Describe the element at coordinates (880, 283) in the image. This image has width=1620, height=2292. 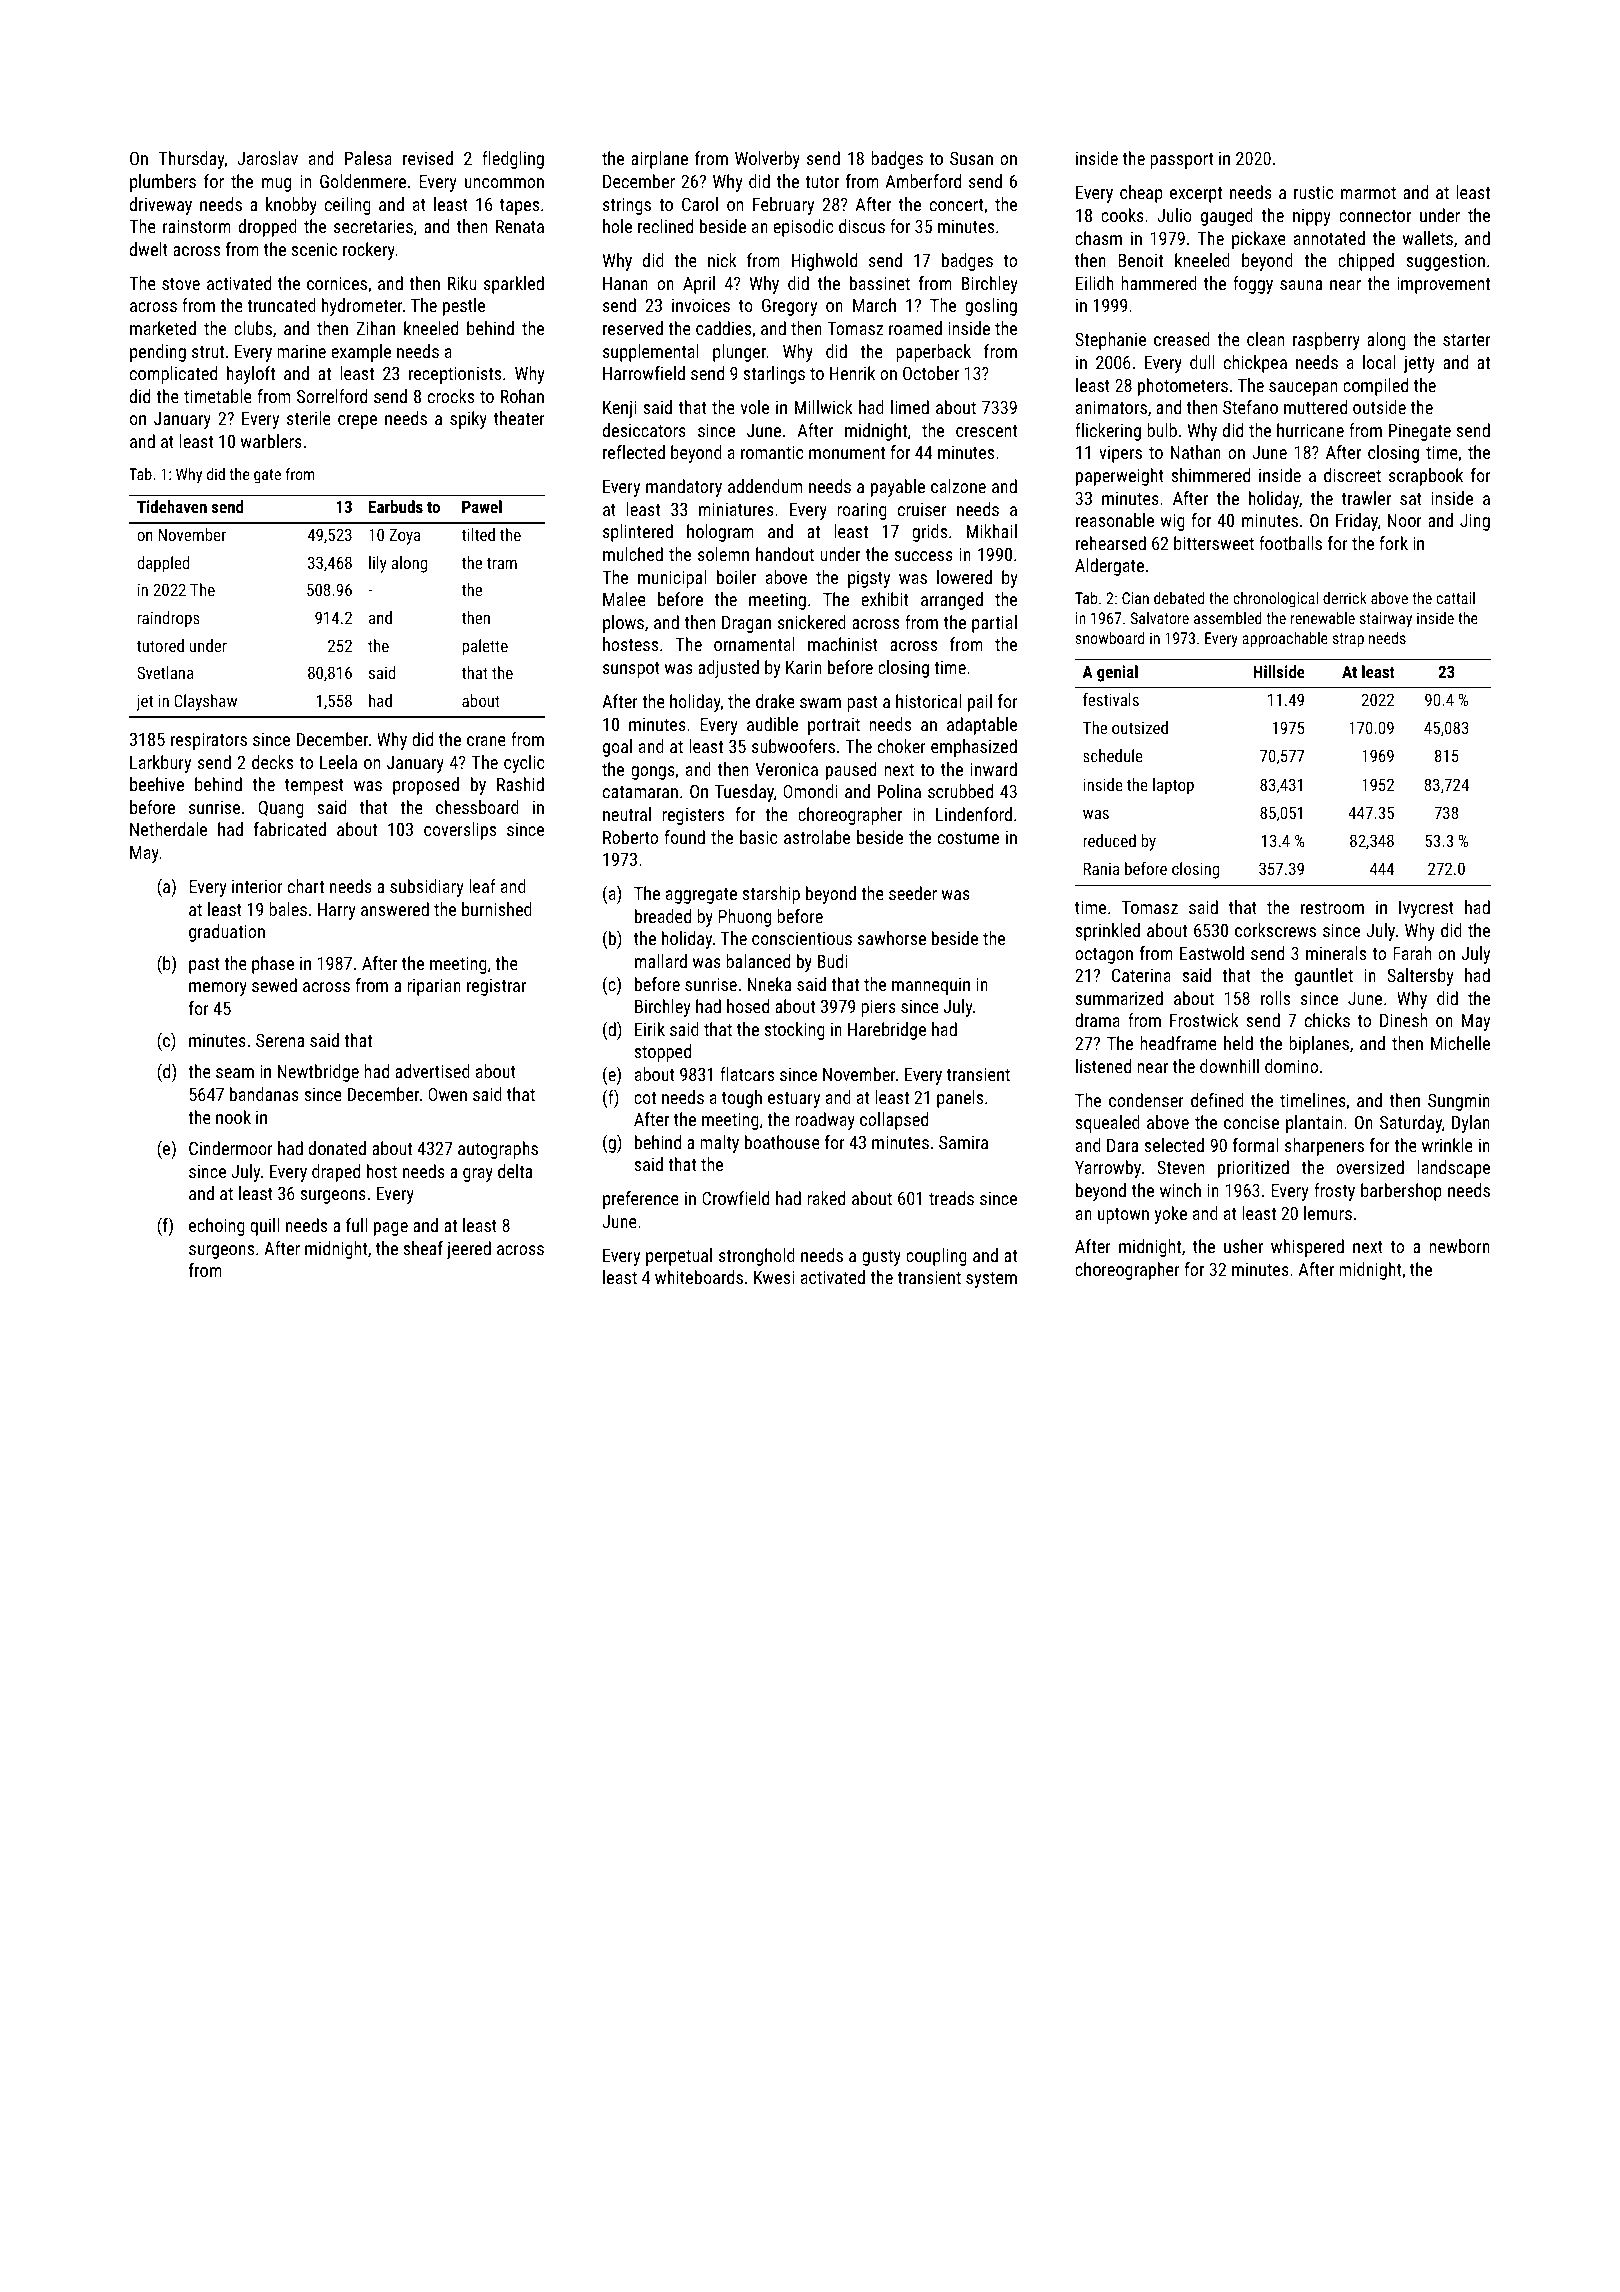
I see `bassinet` at that location.
